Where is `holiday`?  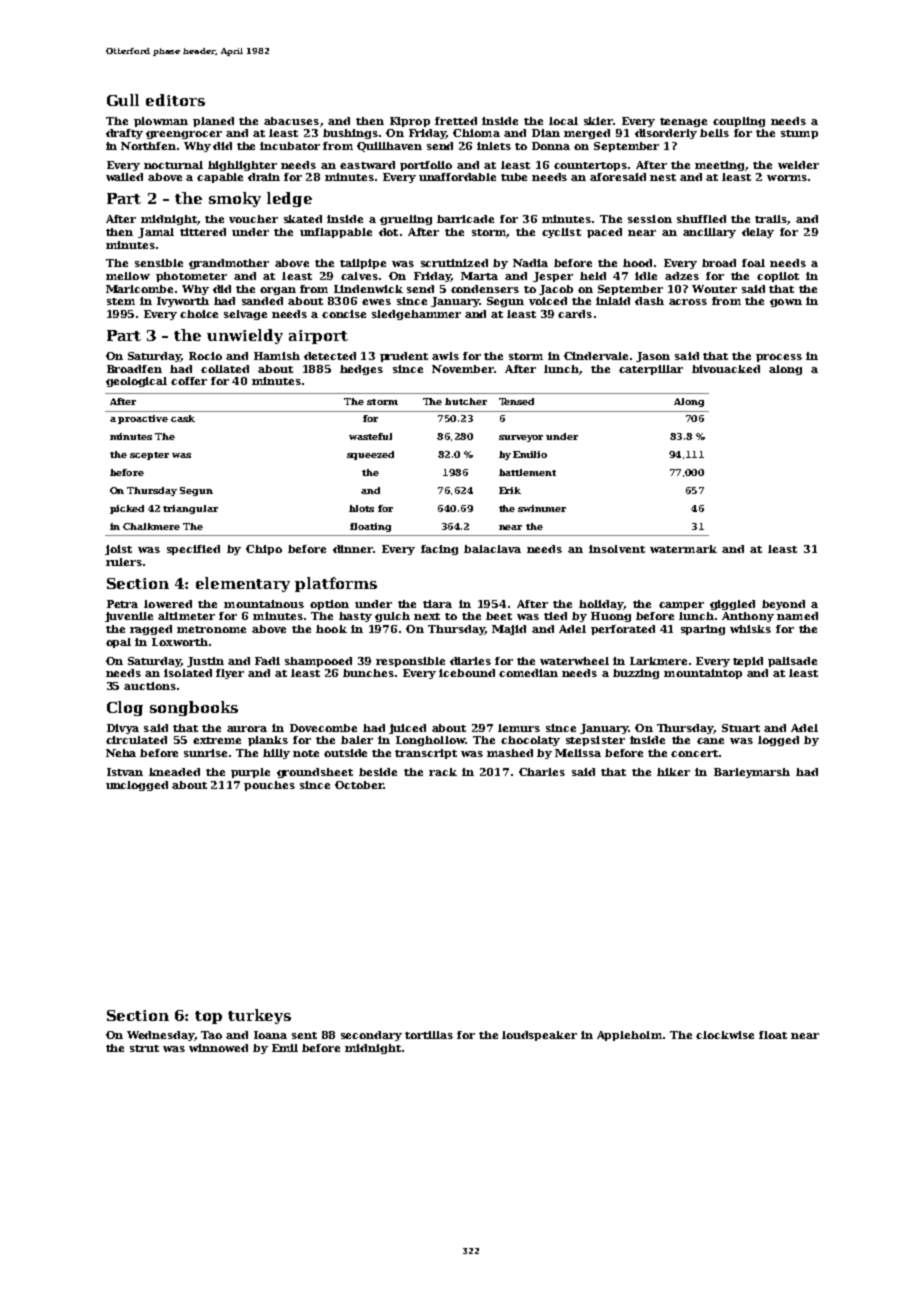 holiday is located at coordinates (601, 605).
